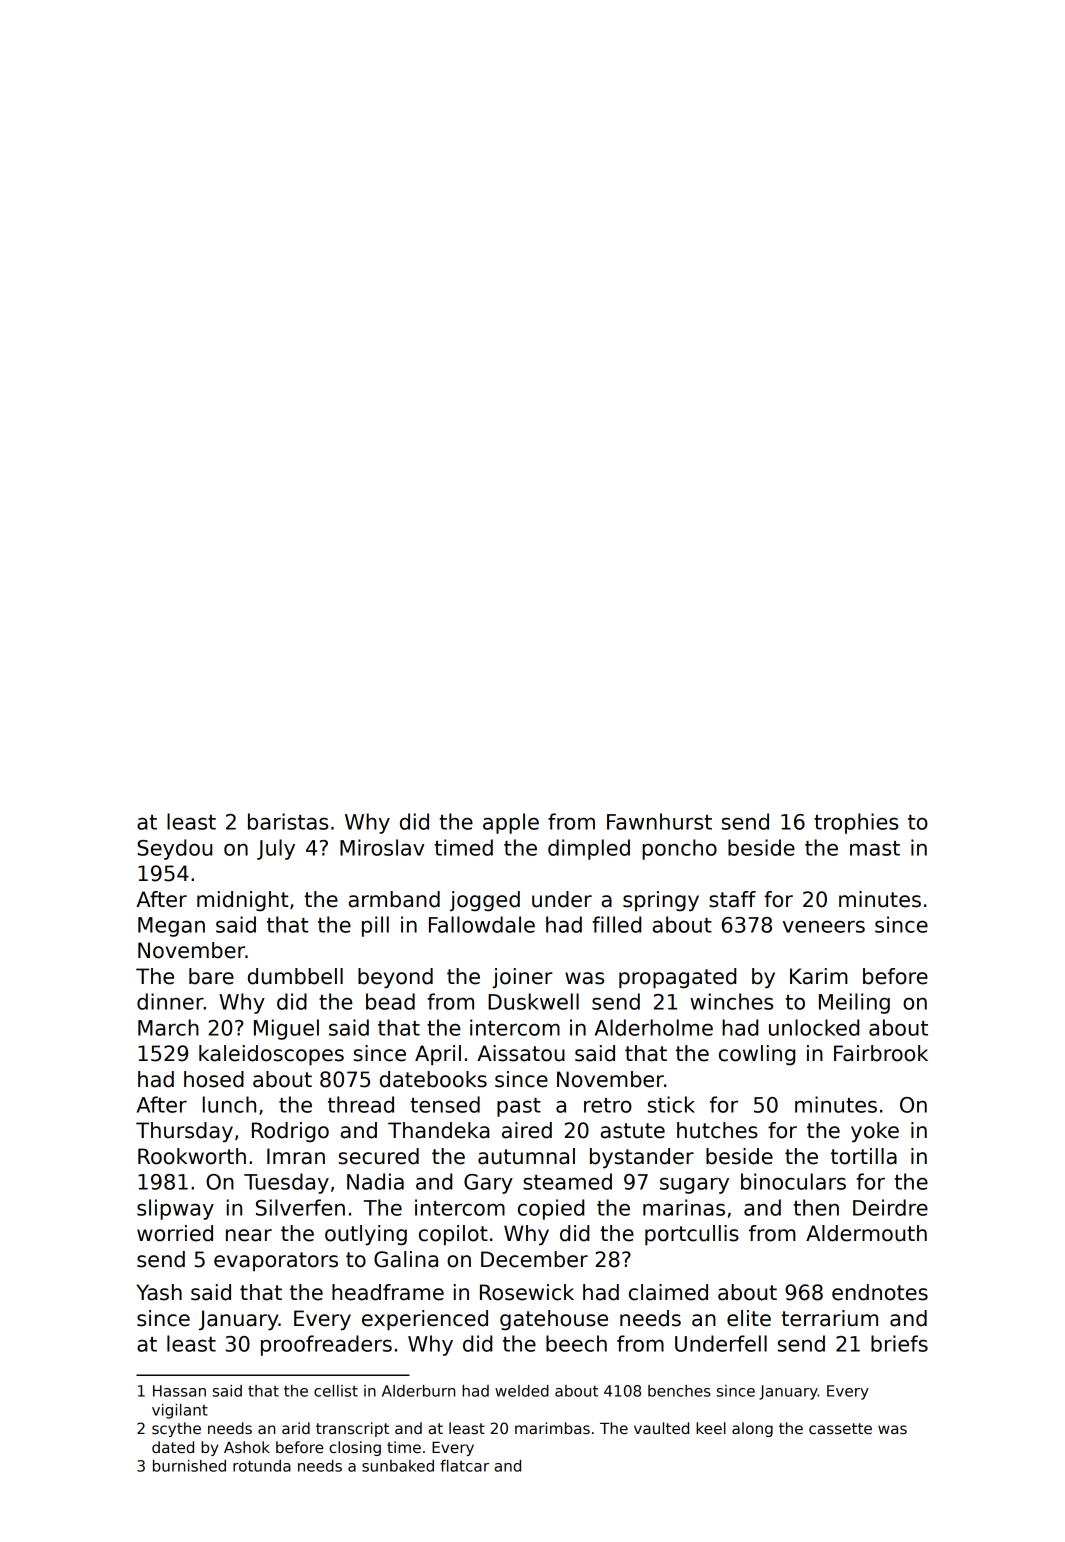  What do you see at coordinates (856, 823) in the page?
I see `trophies` at bounding box center [856, 823].
